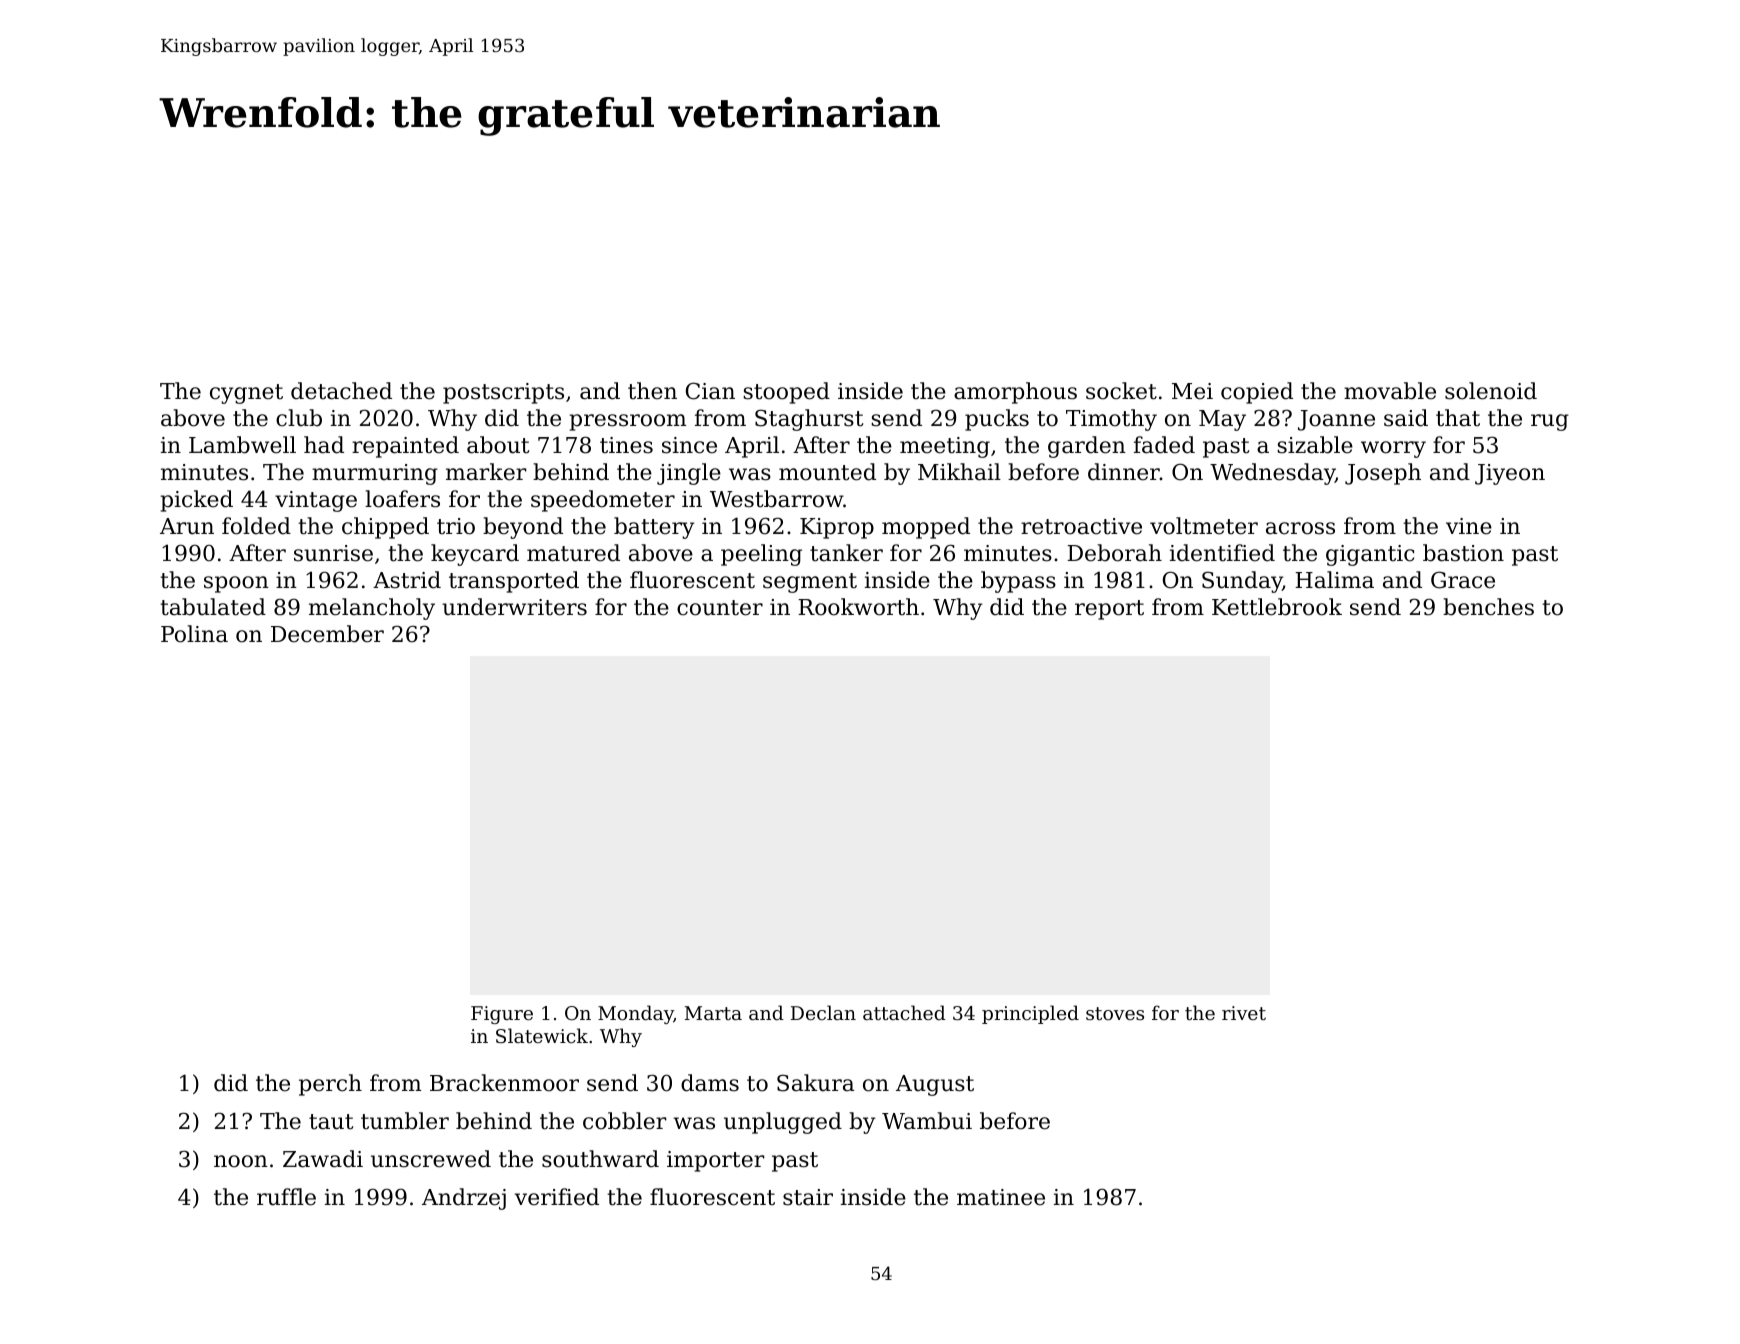 The image size is (1740, 1344). Describe the element at coordinates (1109, 610) in the page. I see `report` at that location.
